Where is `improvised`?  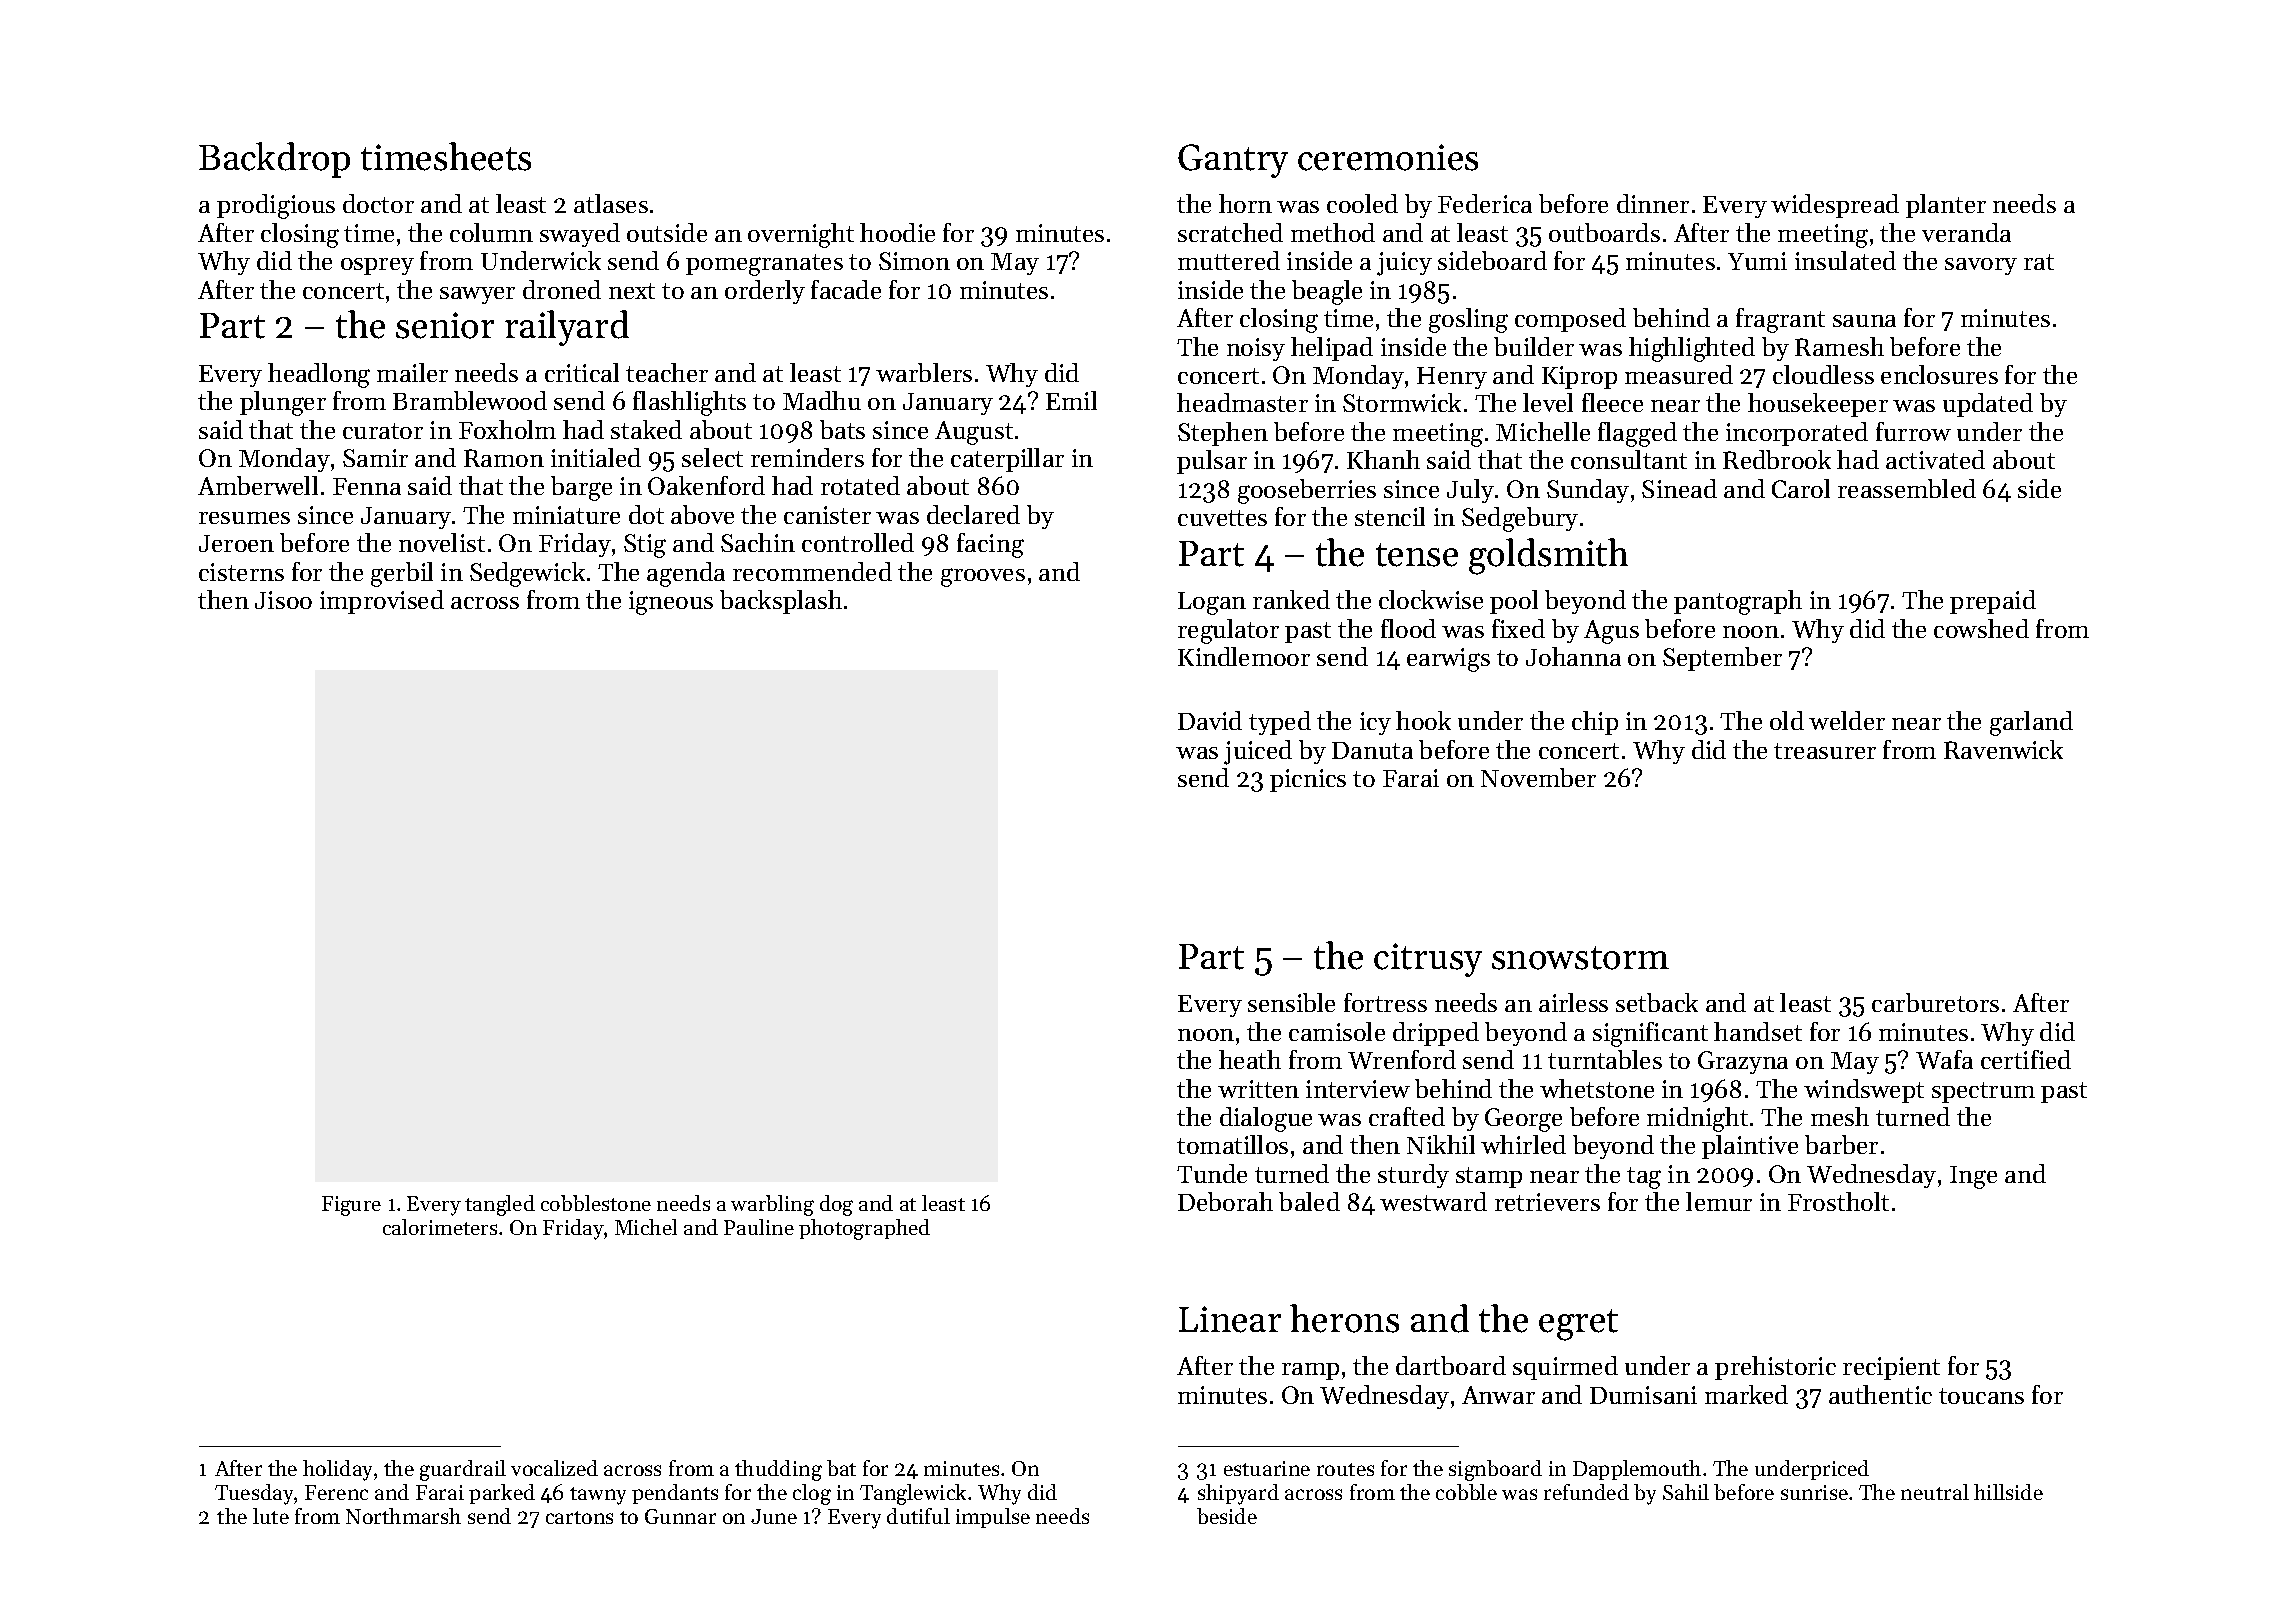
improvised is located at coordinates (382, 602).
